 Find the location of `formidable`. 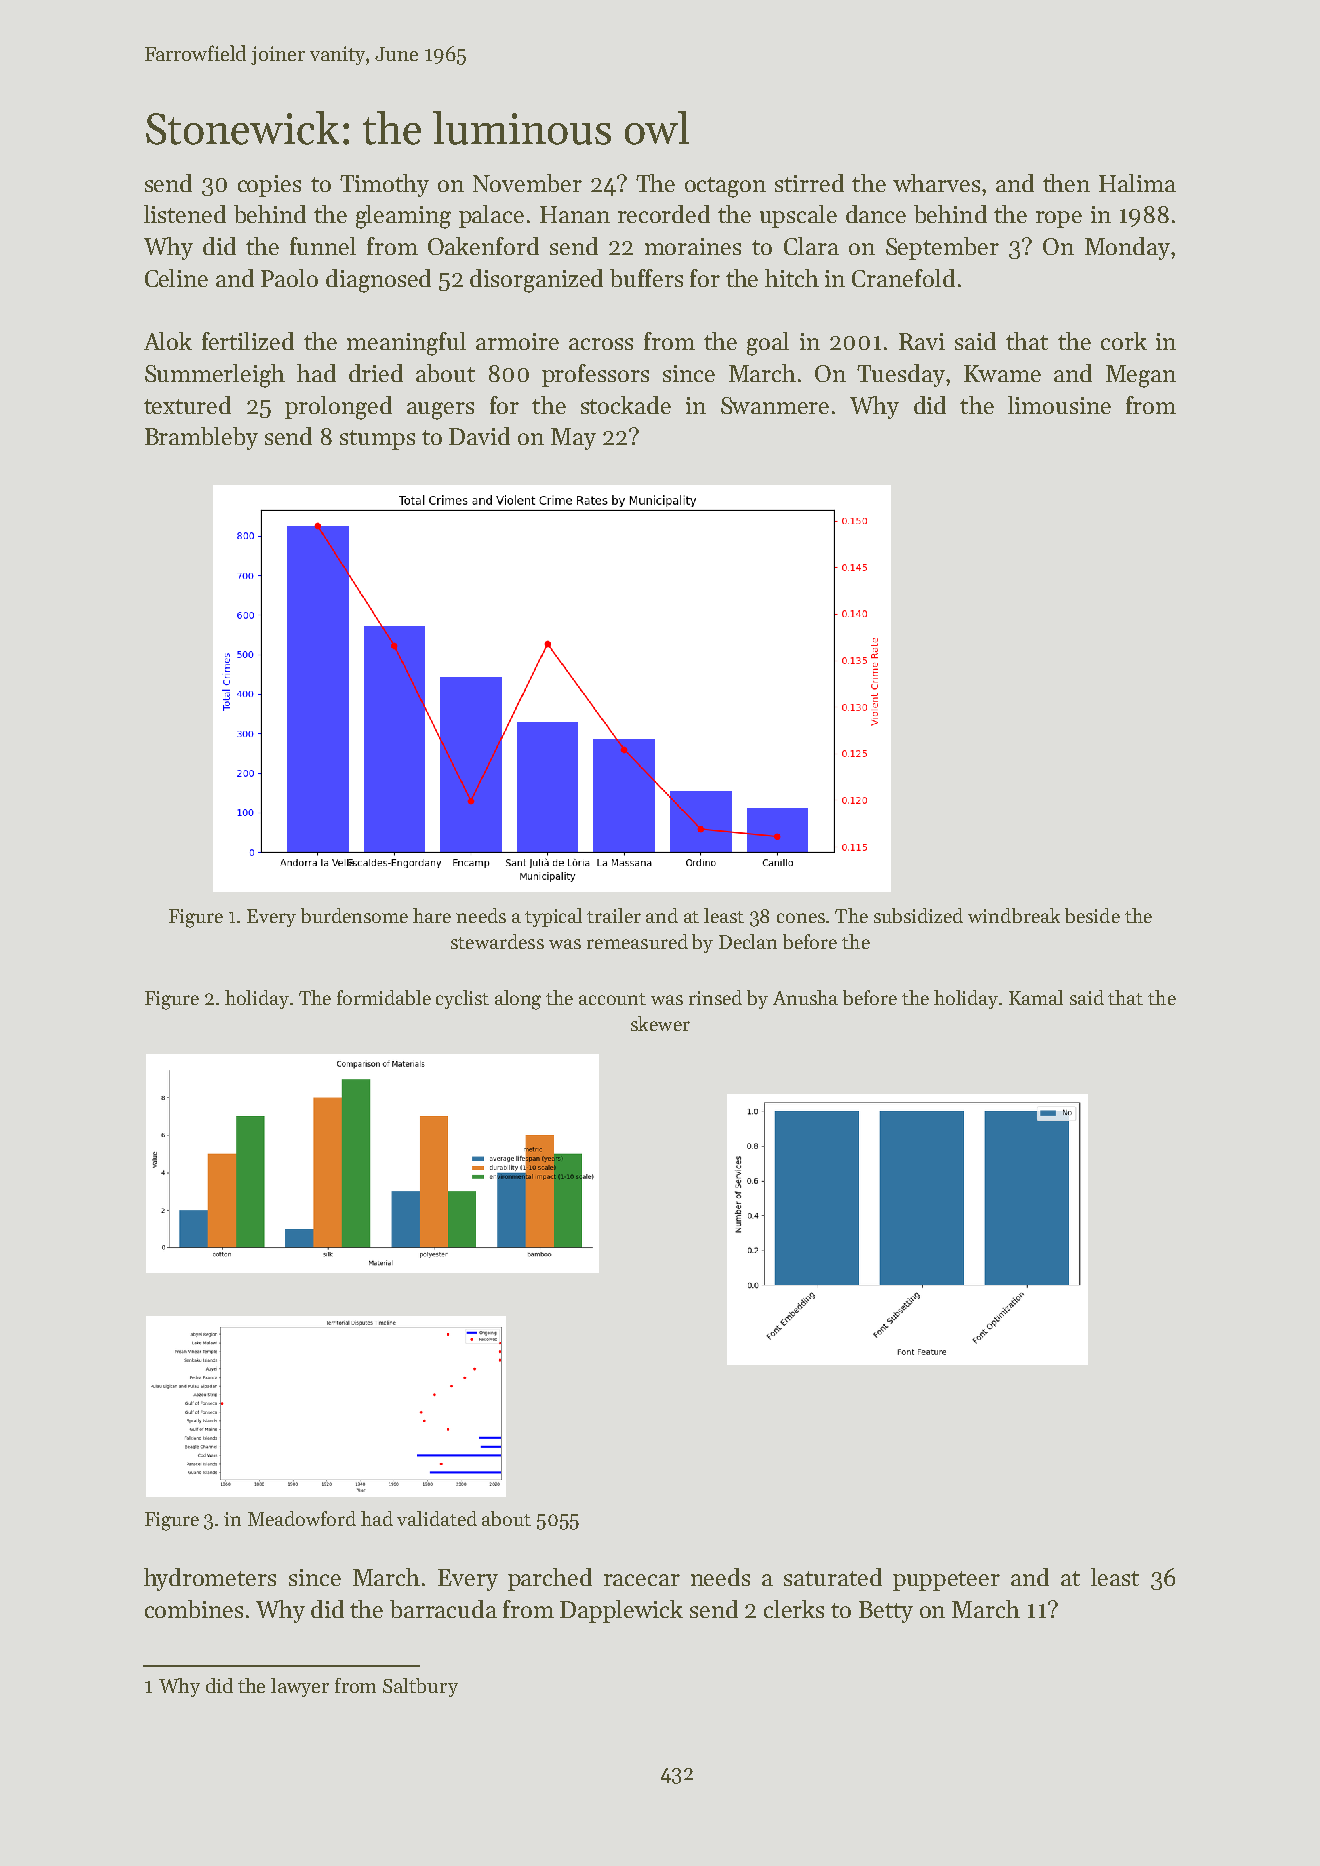

formidable is located at coordinates (384, 997).
